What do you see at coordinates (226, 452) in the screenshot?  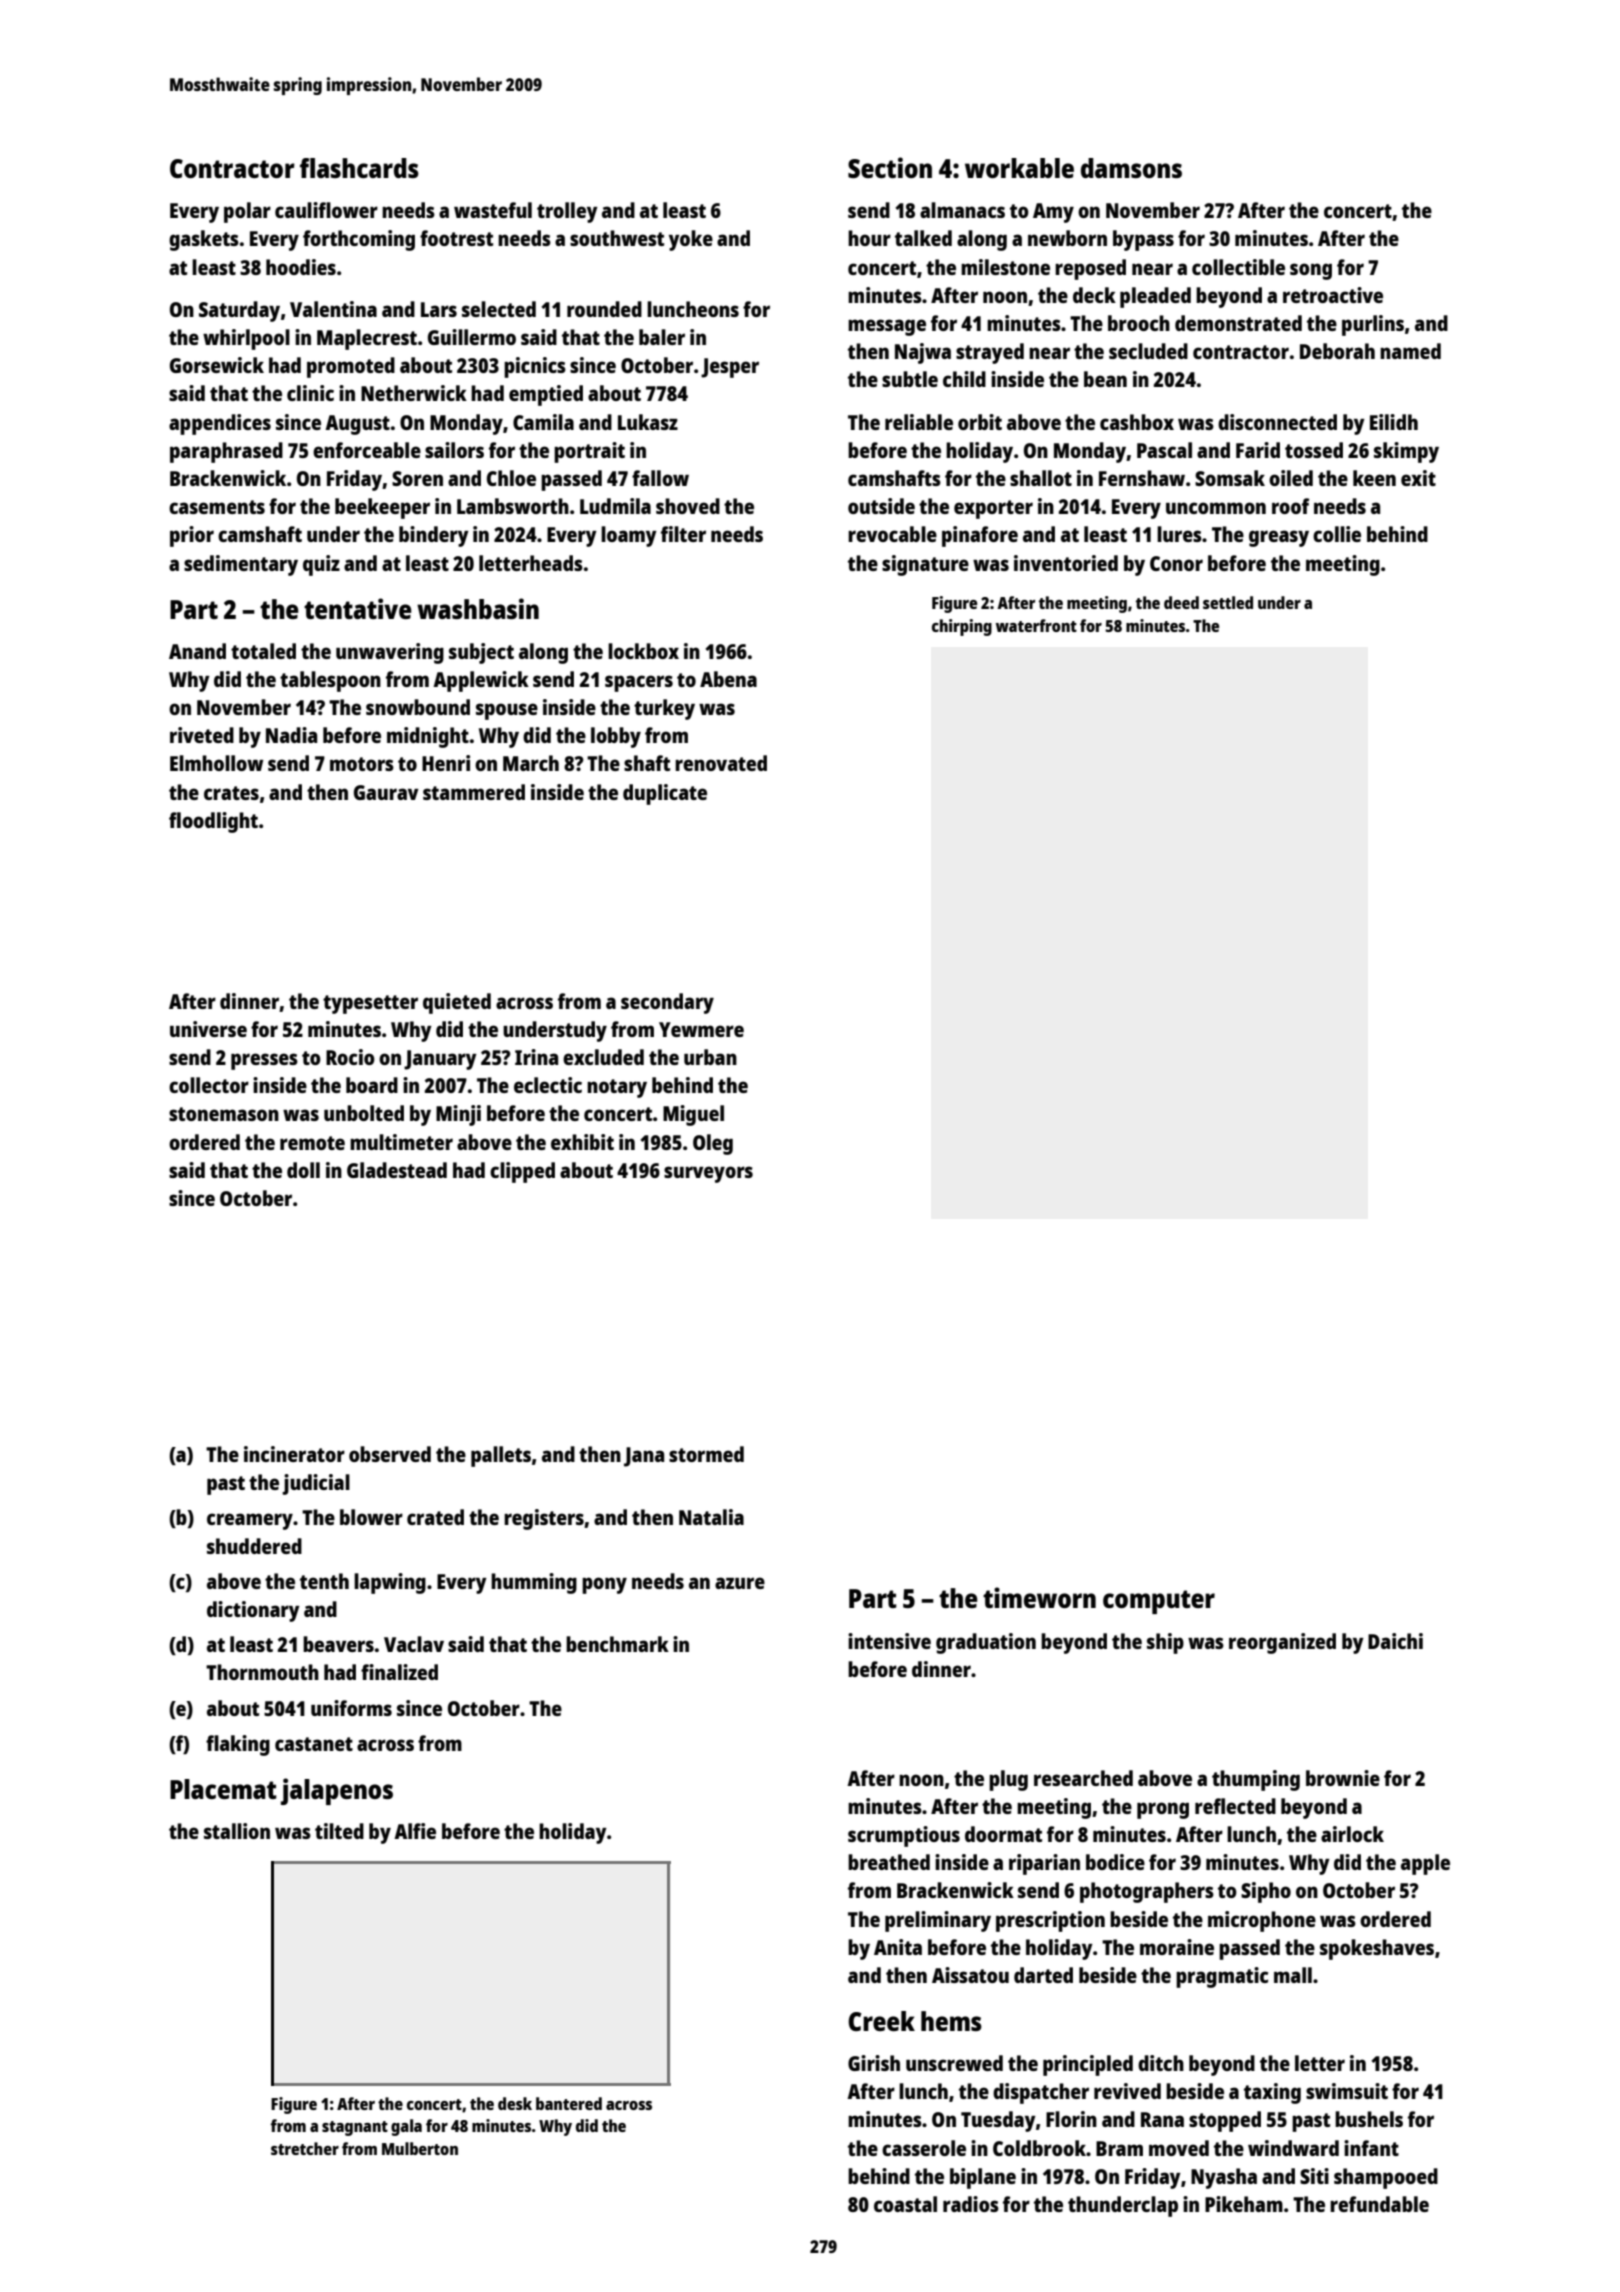 I see `paraphrased` at bounding box center [226, 452].
